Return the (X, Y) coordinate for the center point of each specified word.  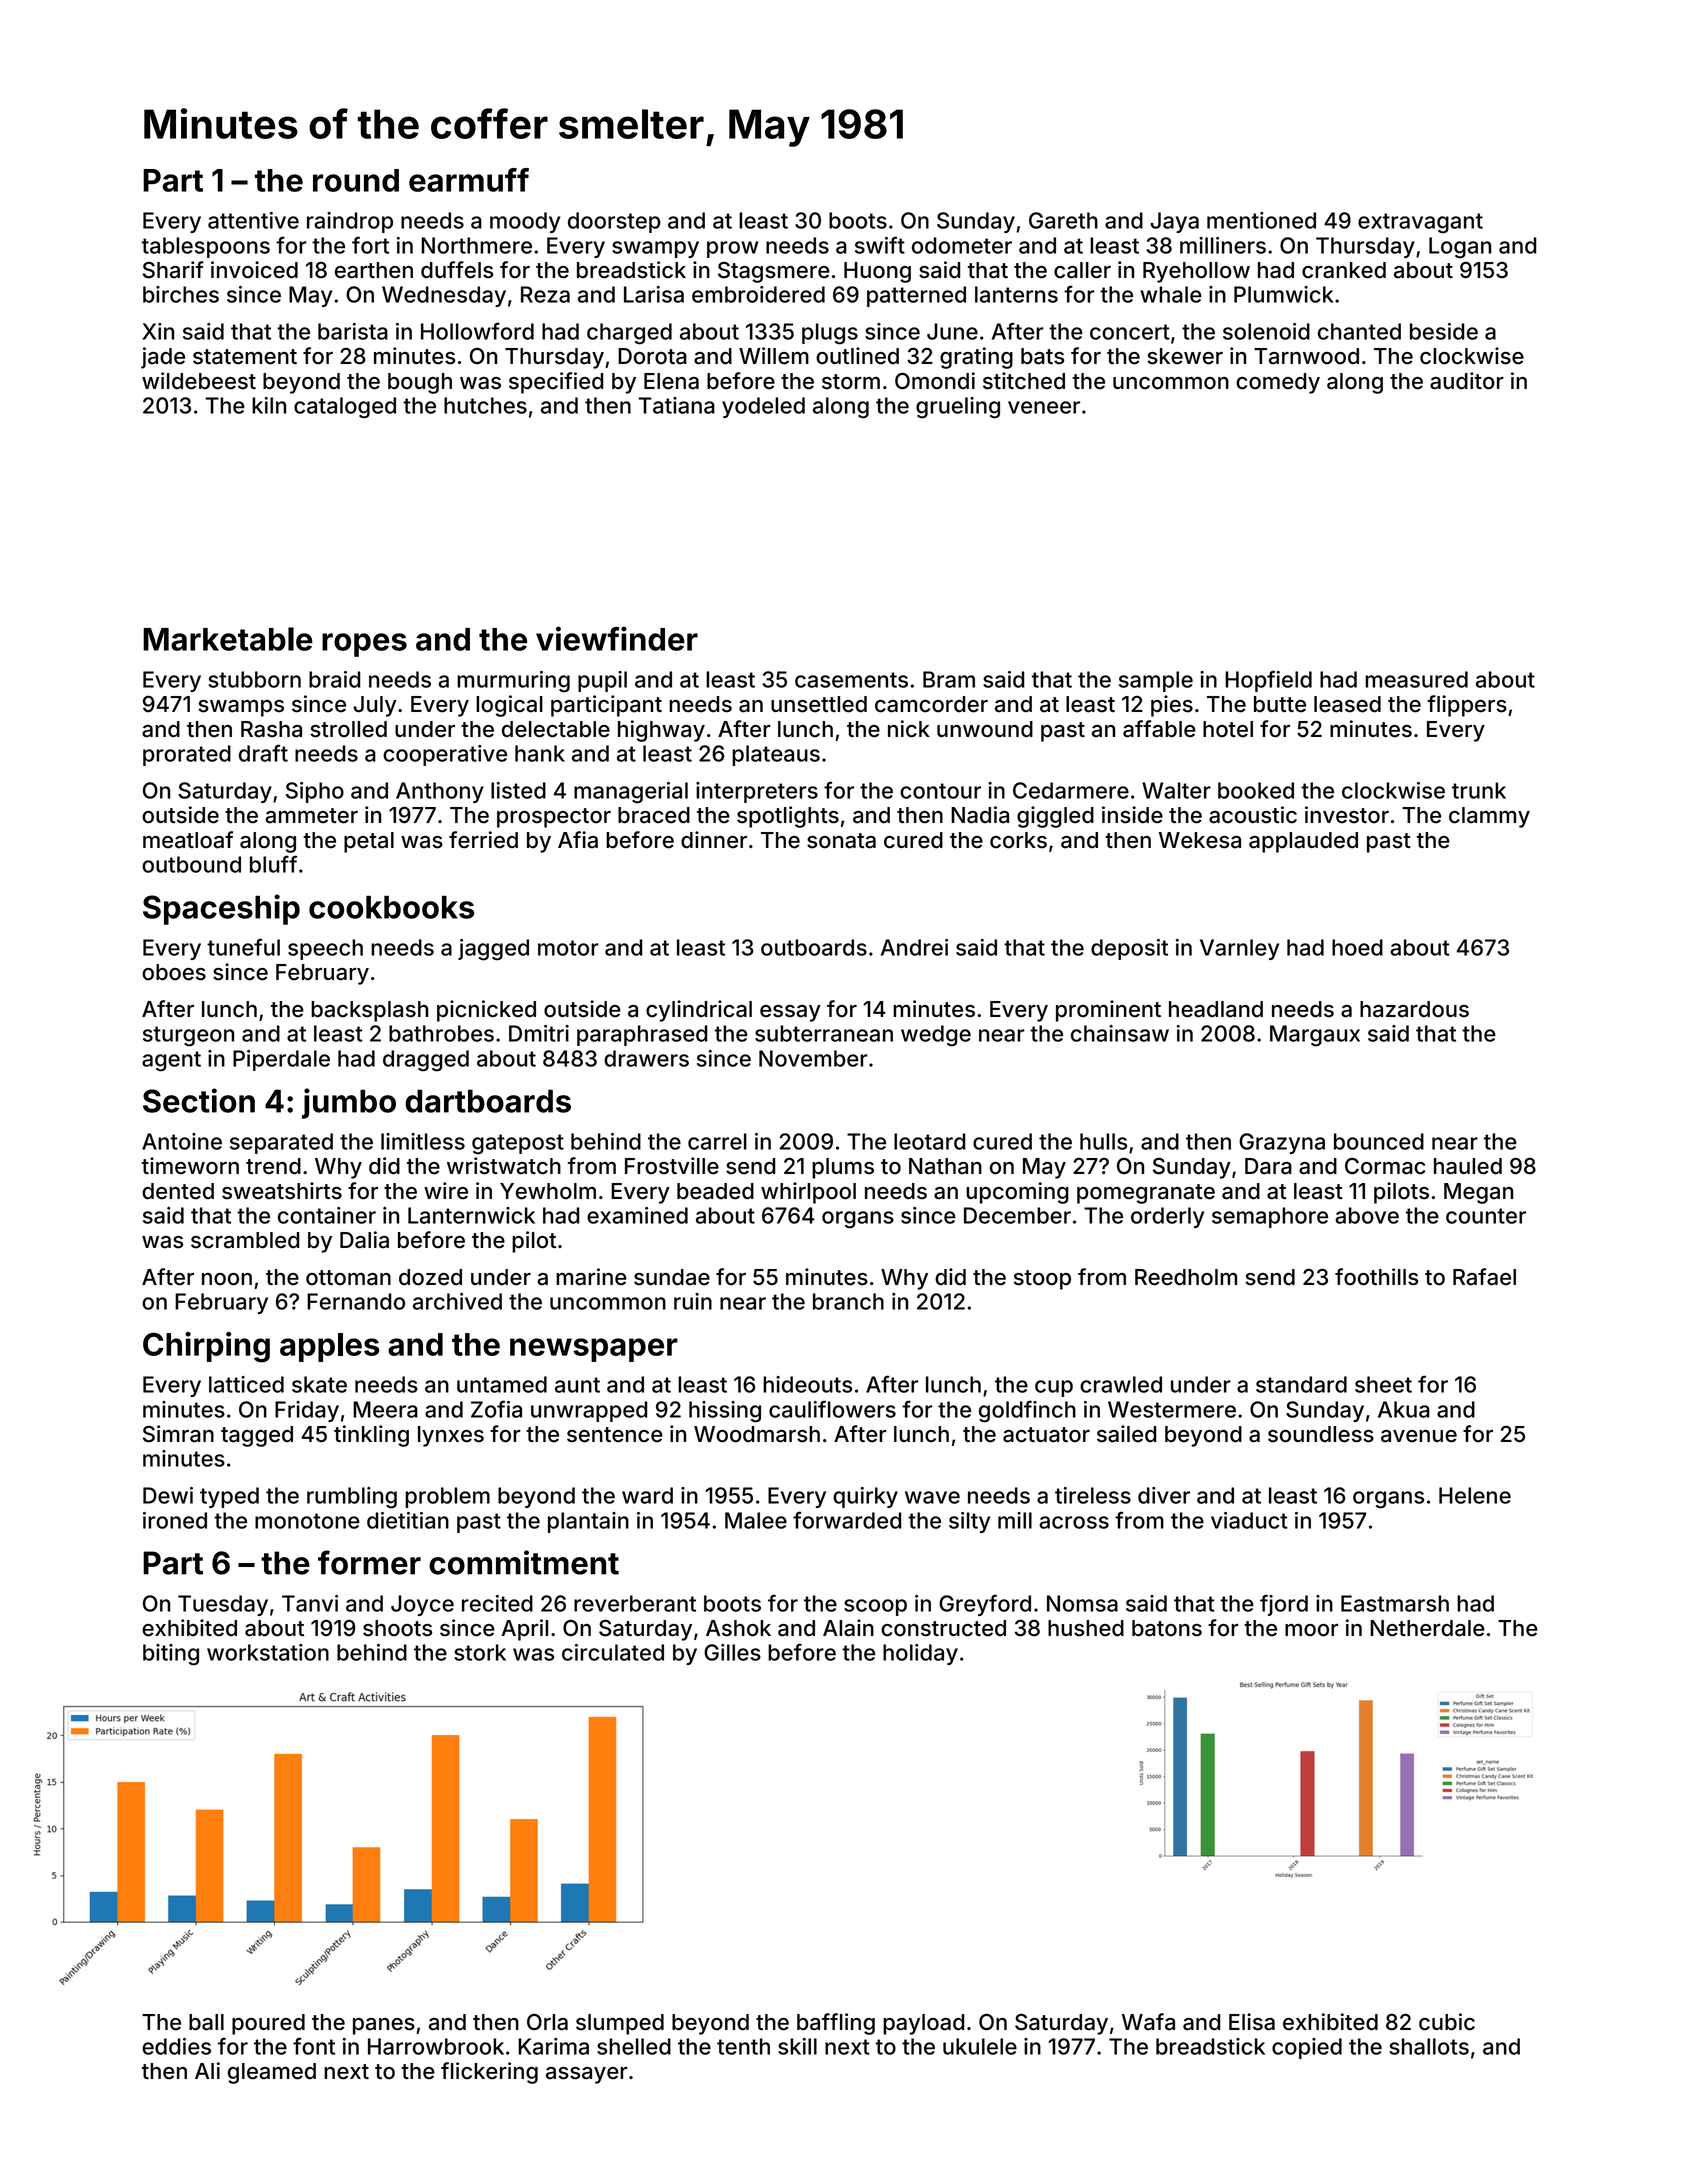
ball (206, 2022)
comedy (1278, 383)
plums (843, 1168)
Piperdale (281, 1060)
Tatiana (676, 405)
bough (420, 383)
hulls (1103, 1141)
